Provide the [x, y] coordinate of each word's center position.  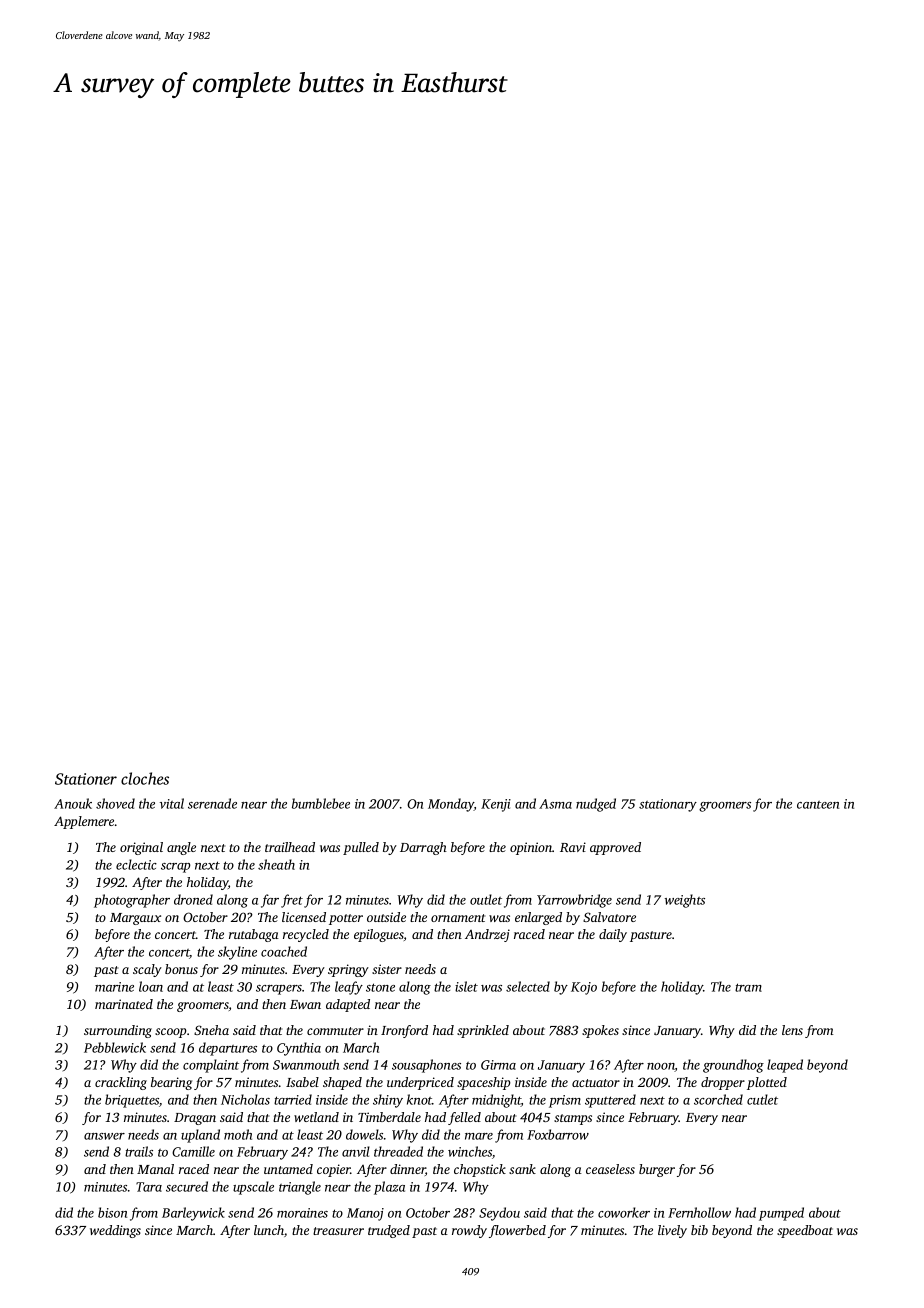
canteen [818, 805]
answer [104, 1136]
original [141, 848]
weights [685, 901]
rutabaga [254, 935]
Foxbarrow [558, 1134]
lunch [269, 1230]
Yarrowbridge [574, 901]
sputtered [610, 1101]
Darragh [423, 848]
